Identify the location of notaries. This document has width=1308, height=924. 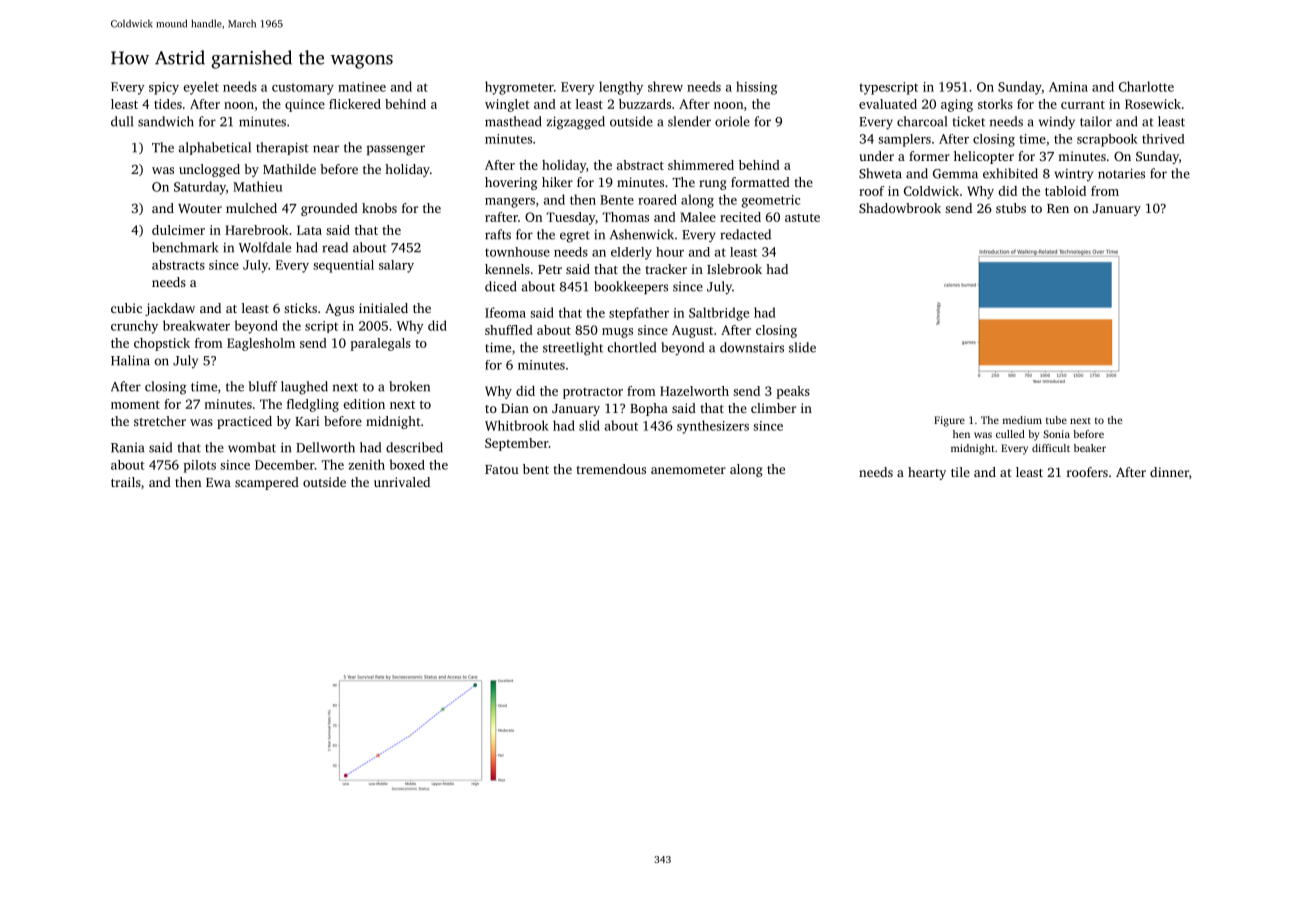
(1121, 174).
